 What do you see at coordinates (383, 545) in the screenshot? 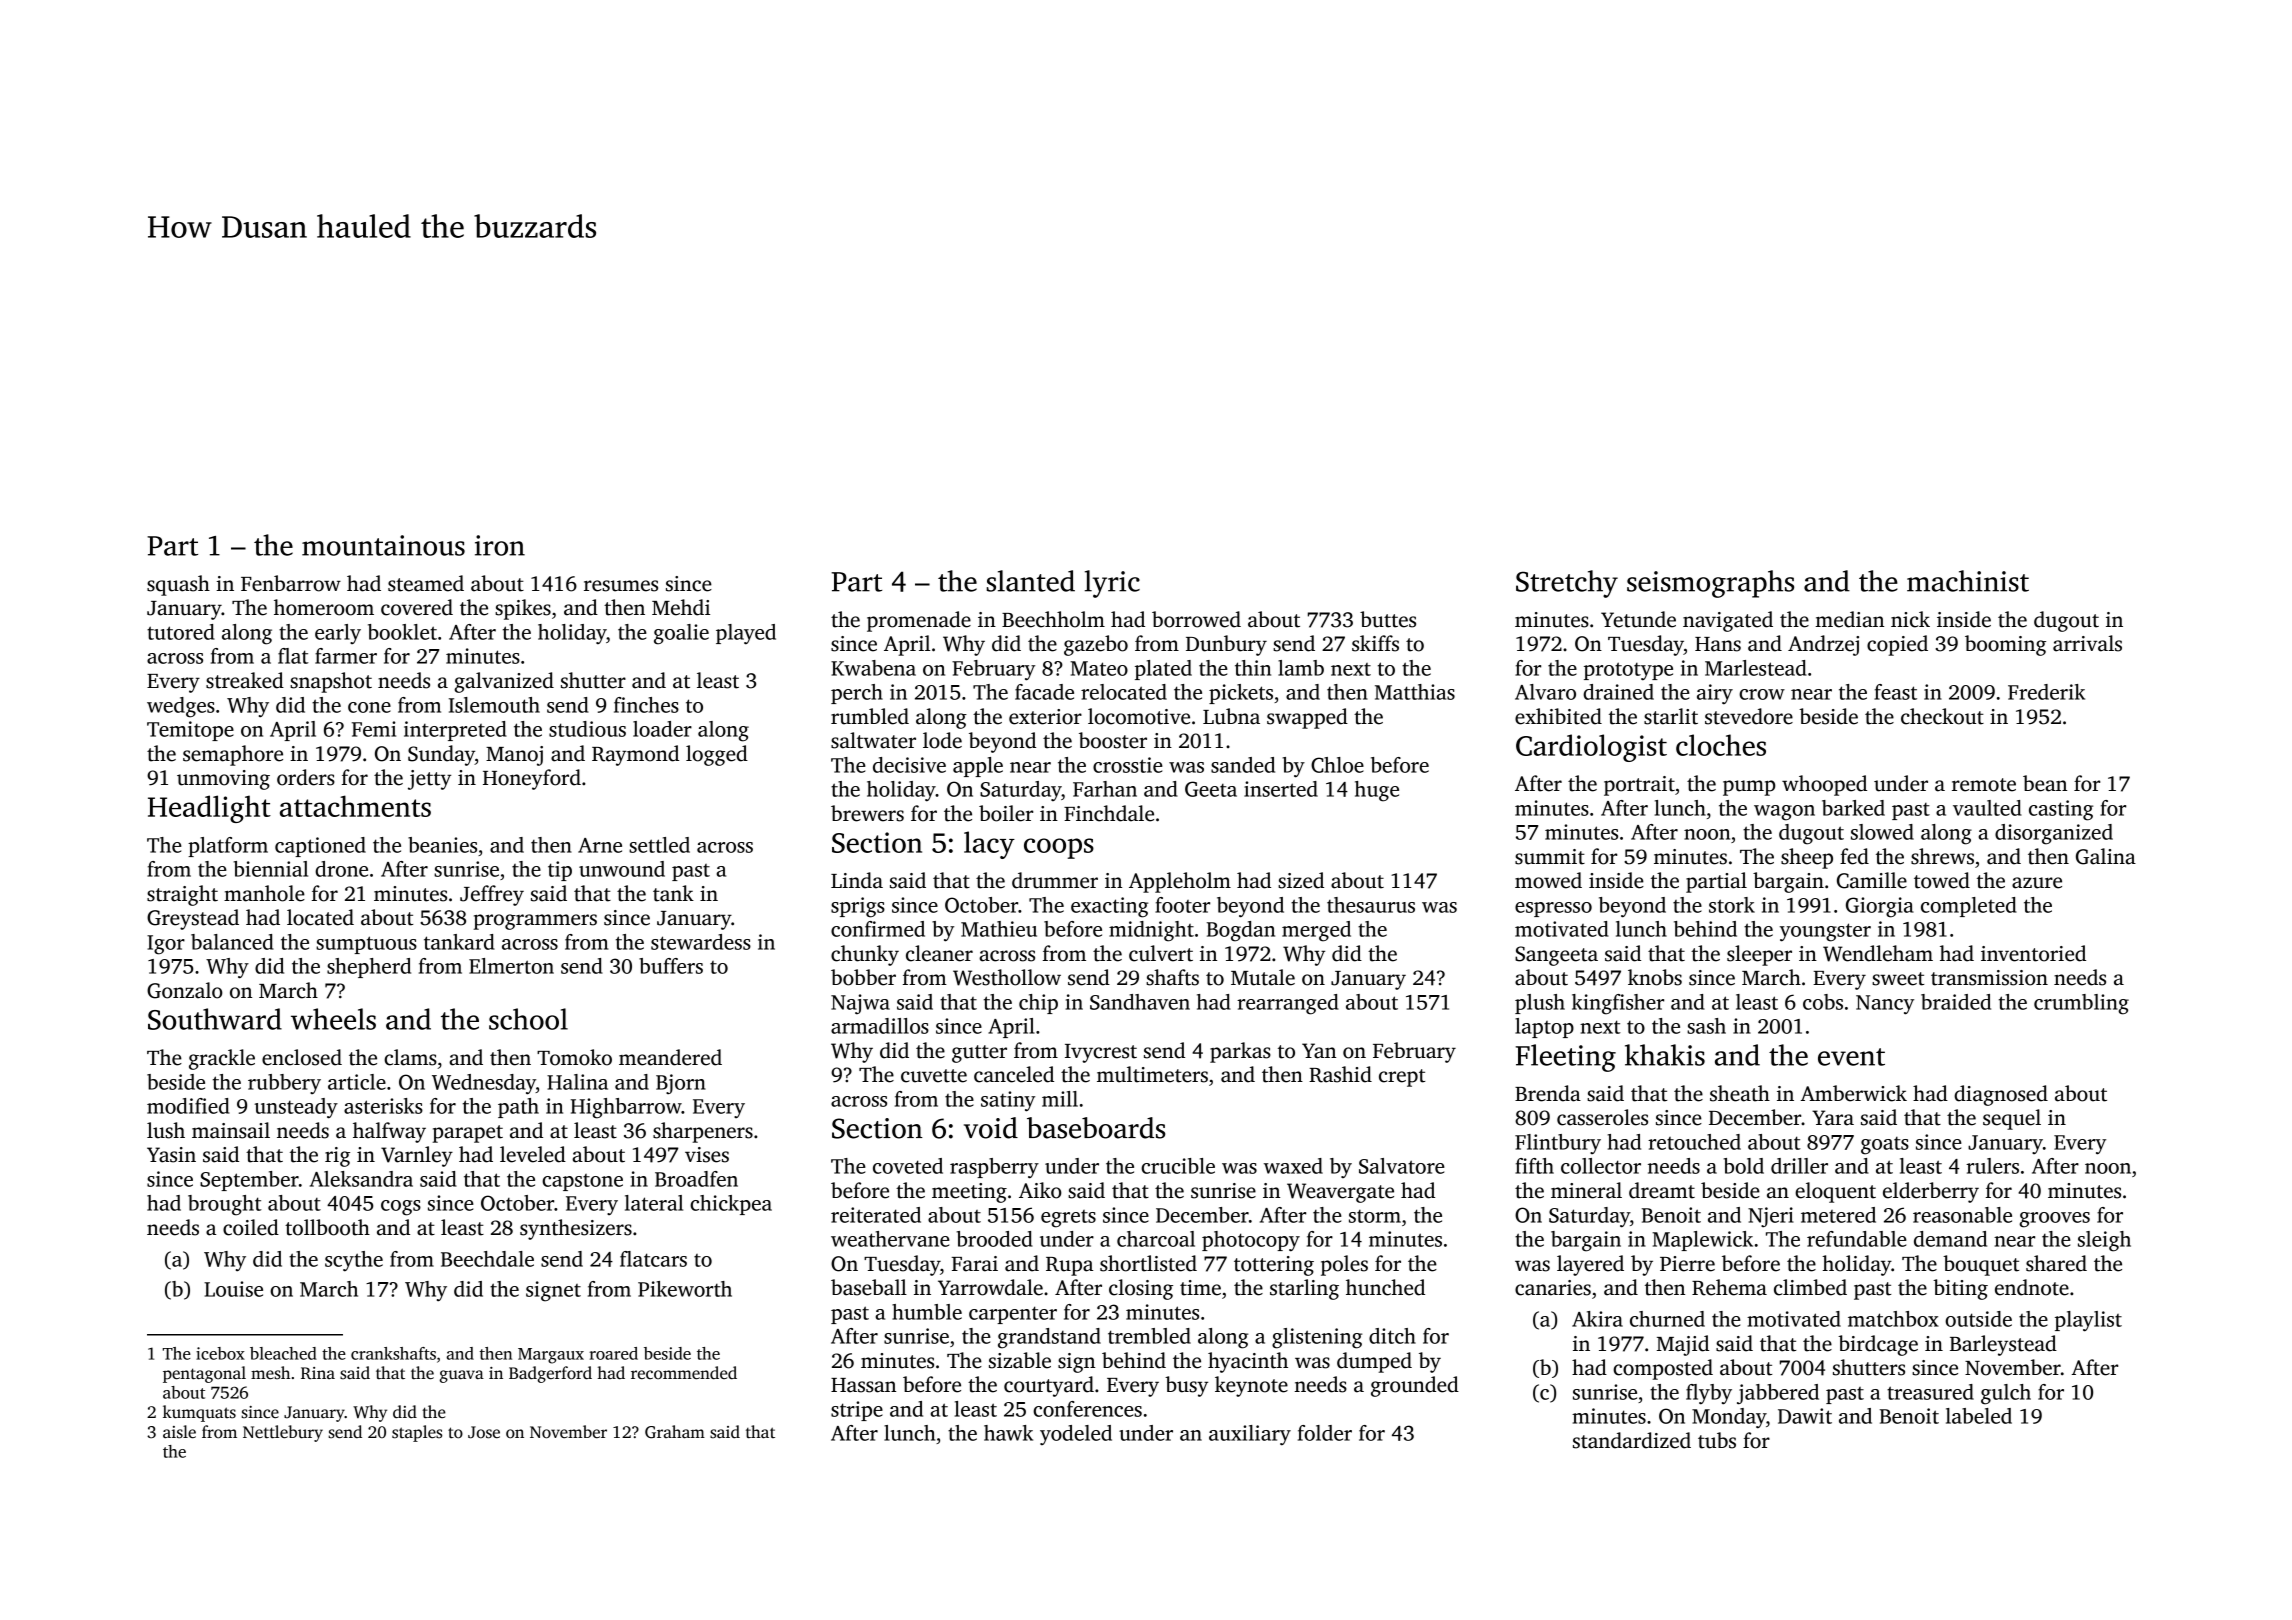
I see `mountainous` at bounding box center [383, 545].
